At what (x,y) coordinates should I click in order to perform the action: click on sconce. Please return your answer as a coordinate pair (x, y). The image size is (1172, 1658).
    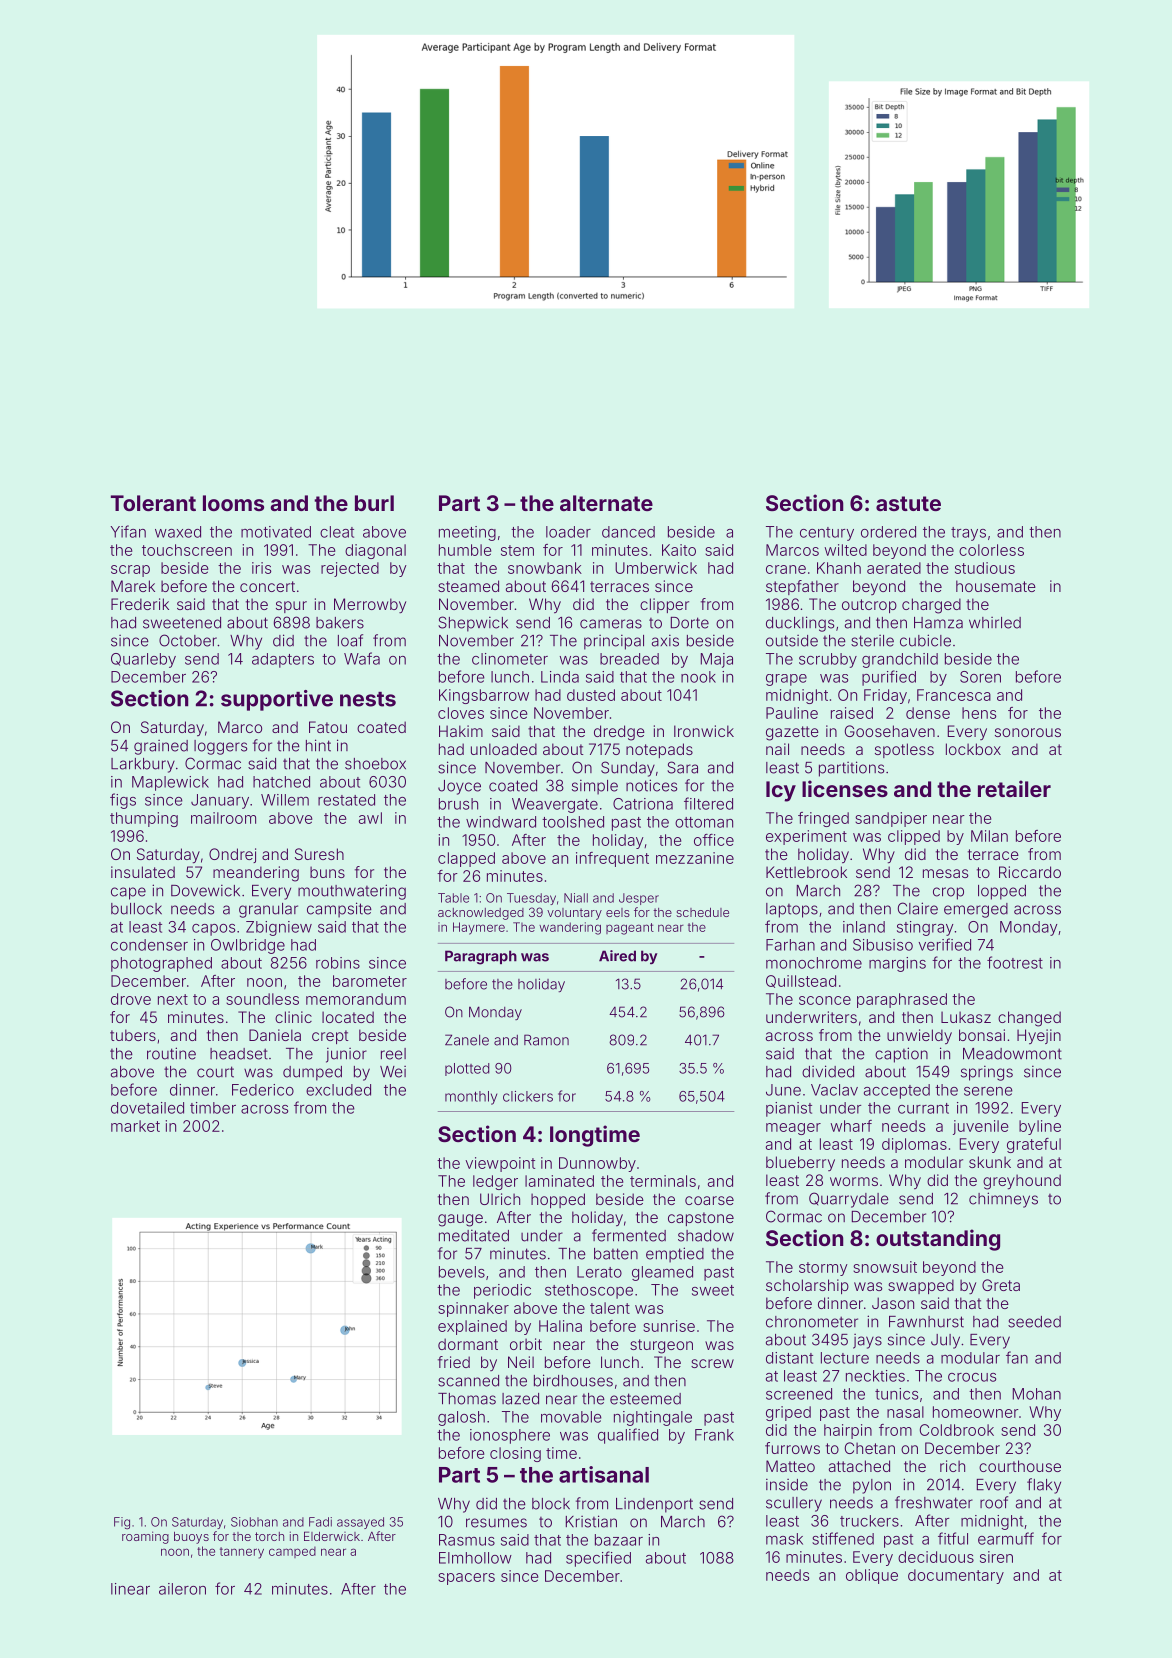
    Looking at the image, I should click on (825, 1000).
